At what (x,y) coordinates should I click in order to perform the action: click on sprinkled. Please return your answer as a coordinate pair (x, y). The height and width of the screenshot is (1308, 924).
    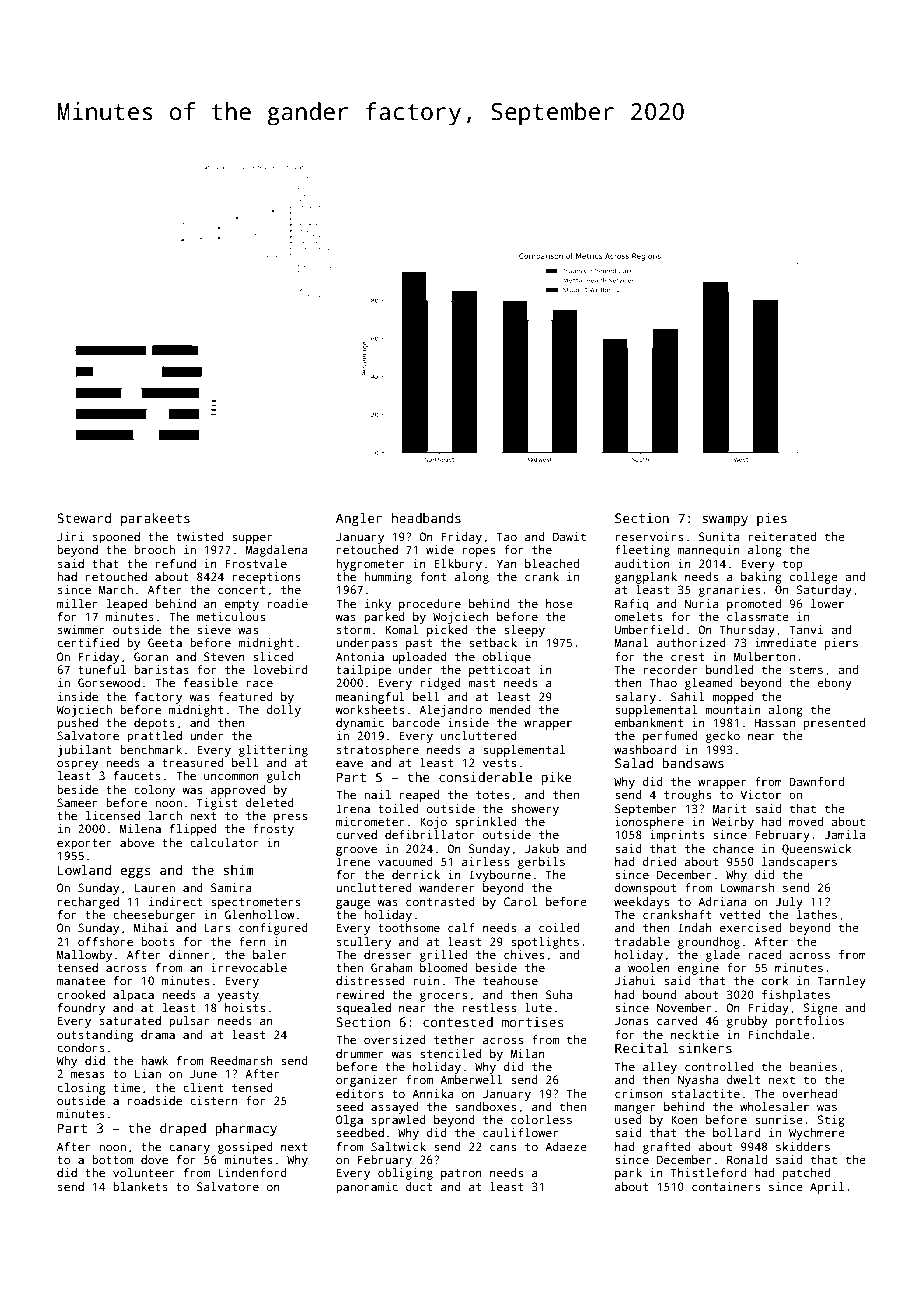
    Looking at the image, I should click on (486, 823).
